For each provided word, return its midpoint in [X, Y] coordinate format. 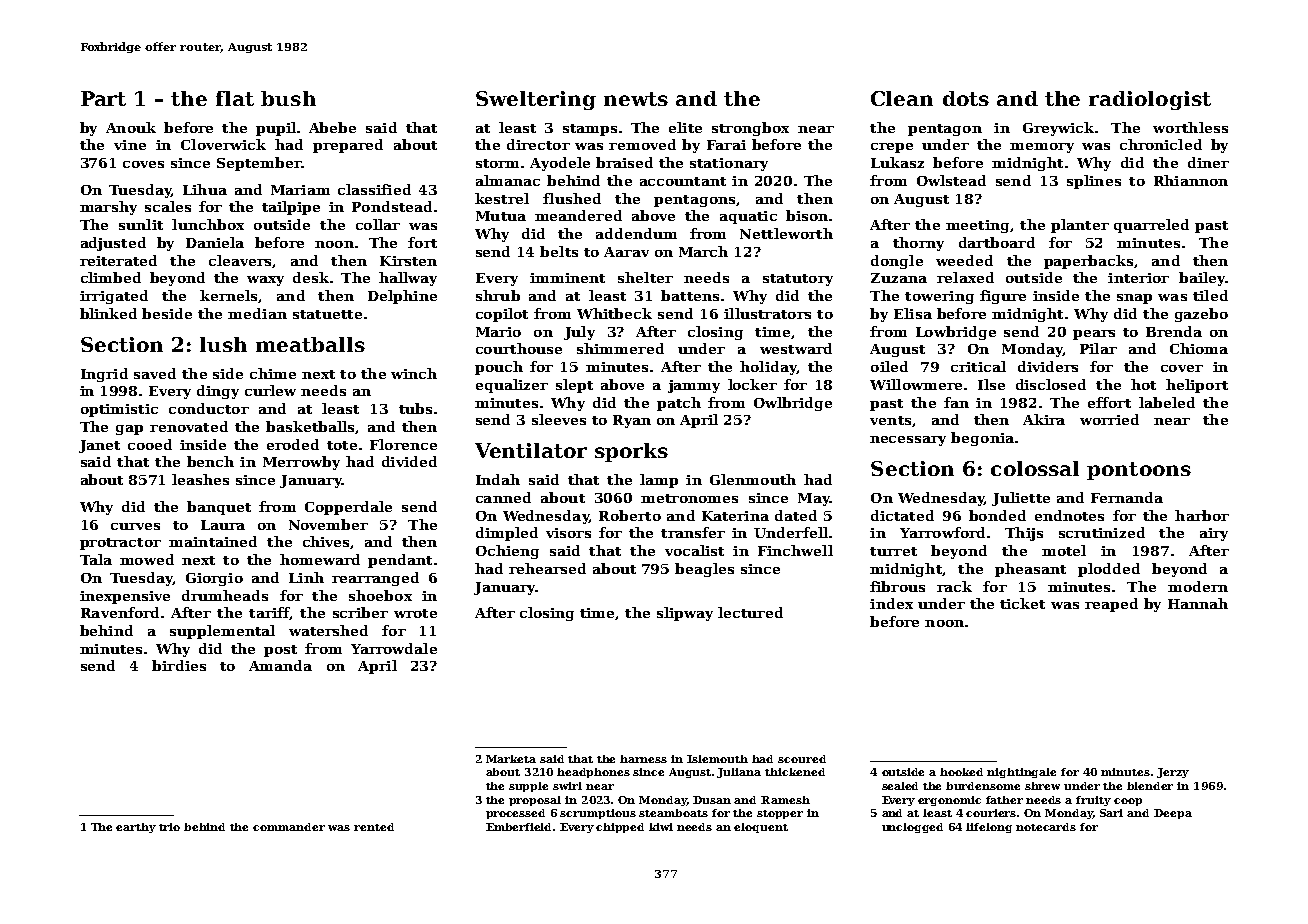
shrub [498, 295]
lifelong [989, 828]
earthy [136, 828]
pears [1094, 335]
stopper [780, 814]
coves [143, 164]
